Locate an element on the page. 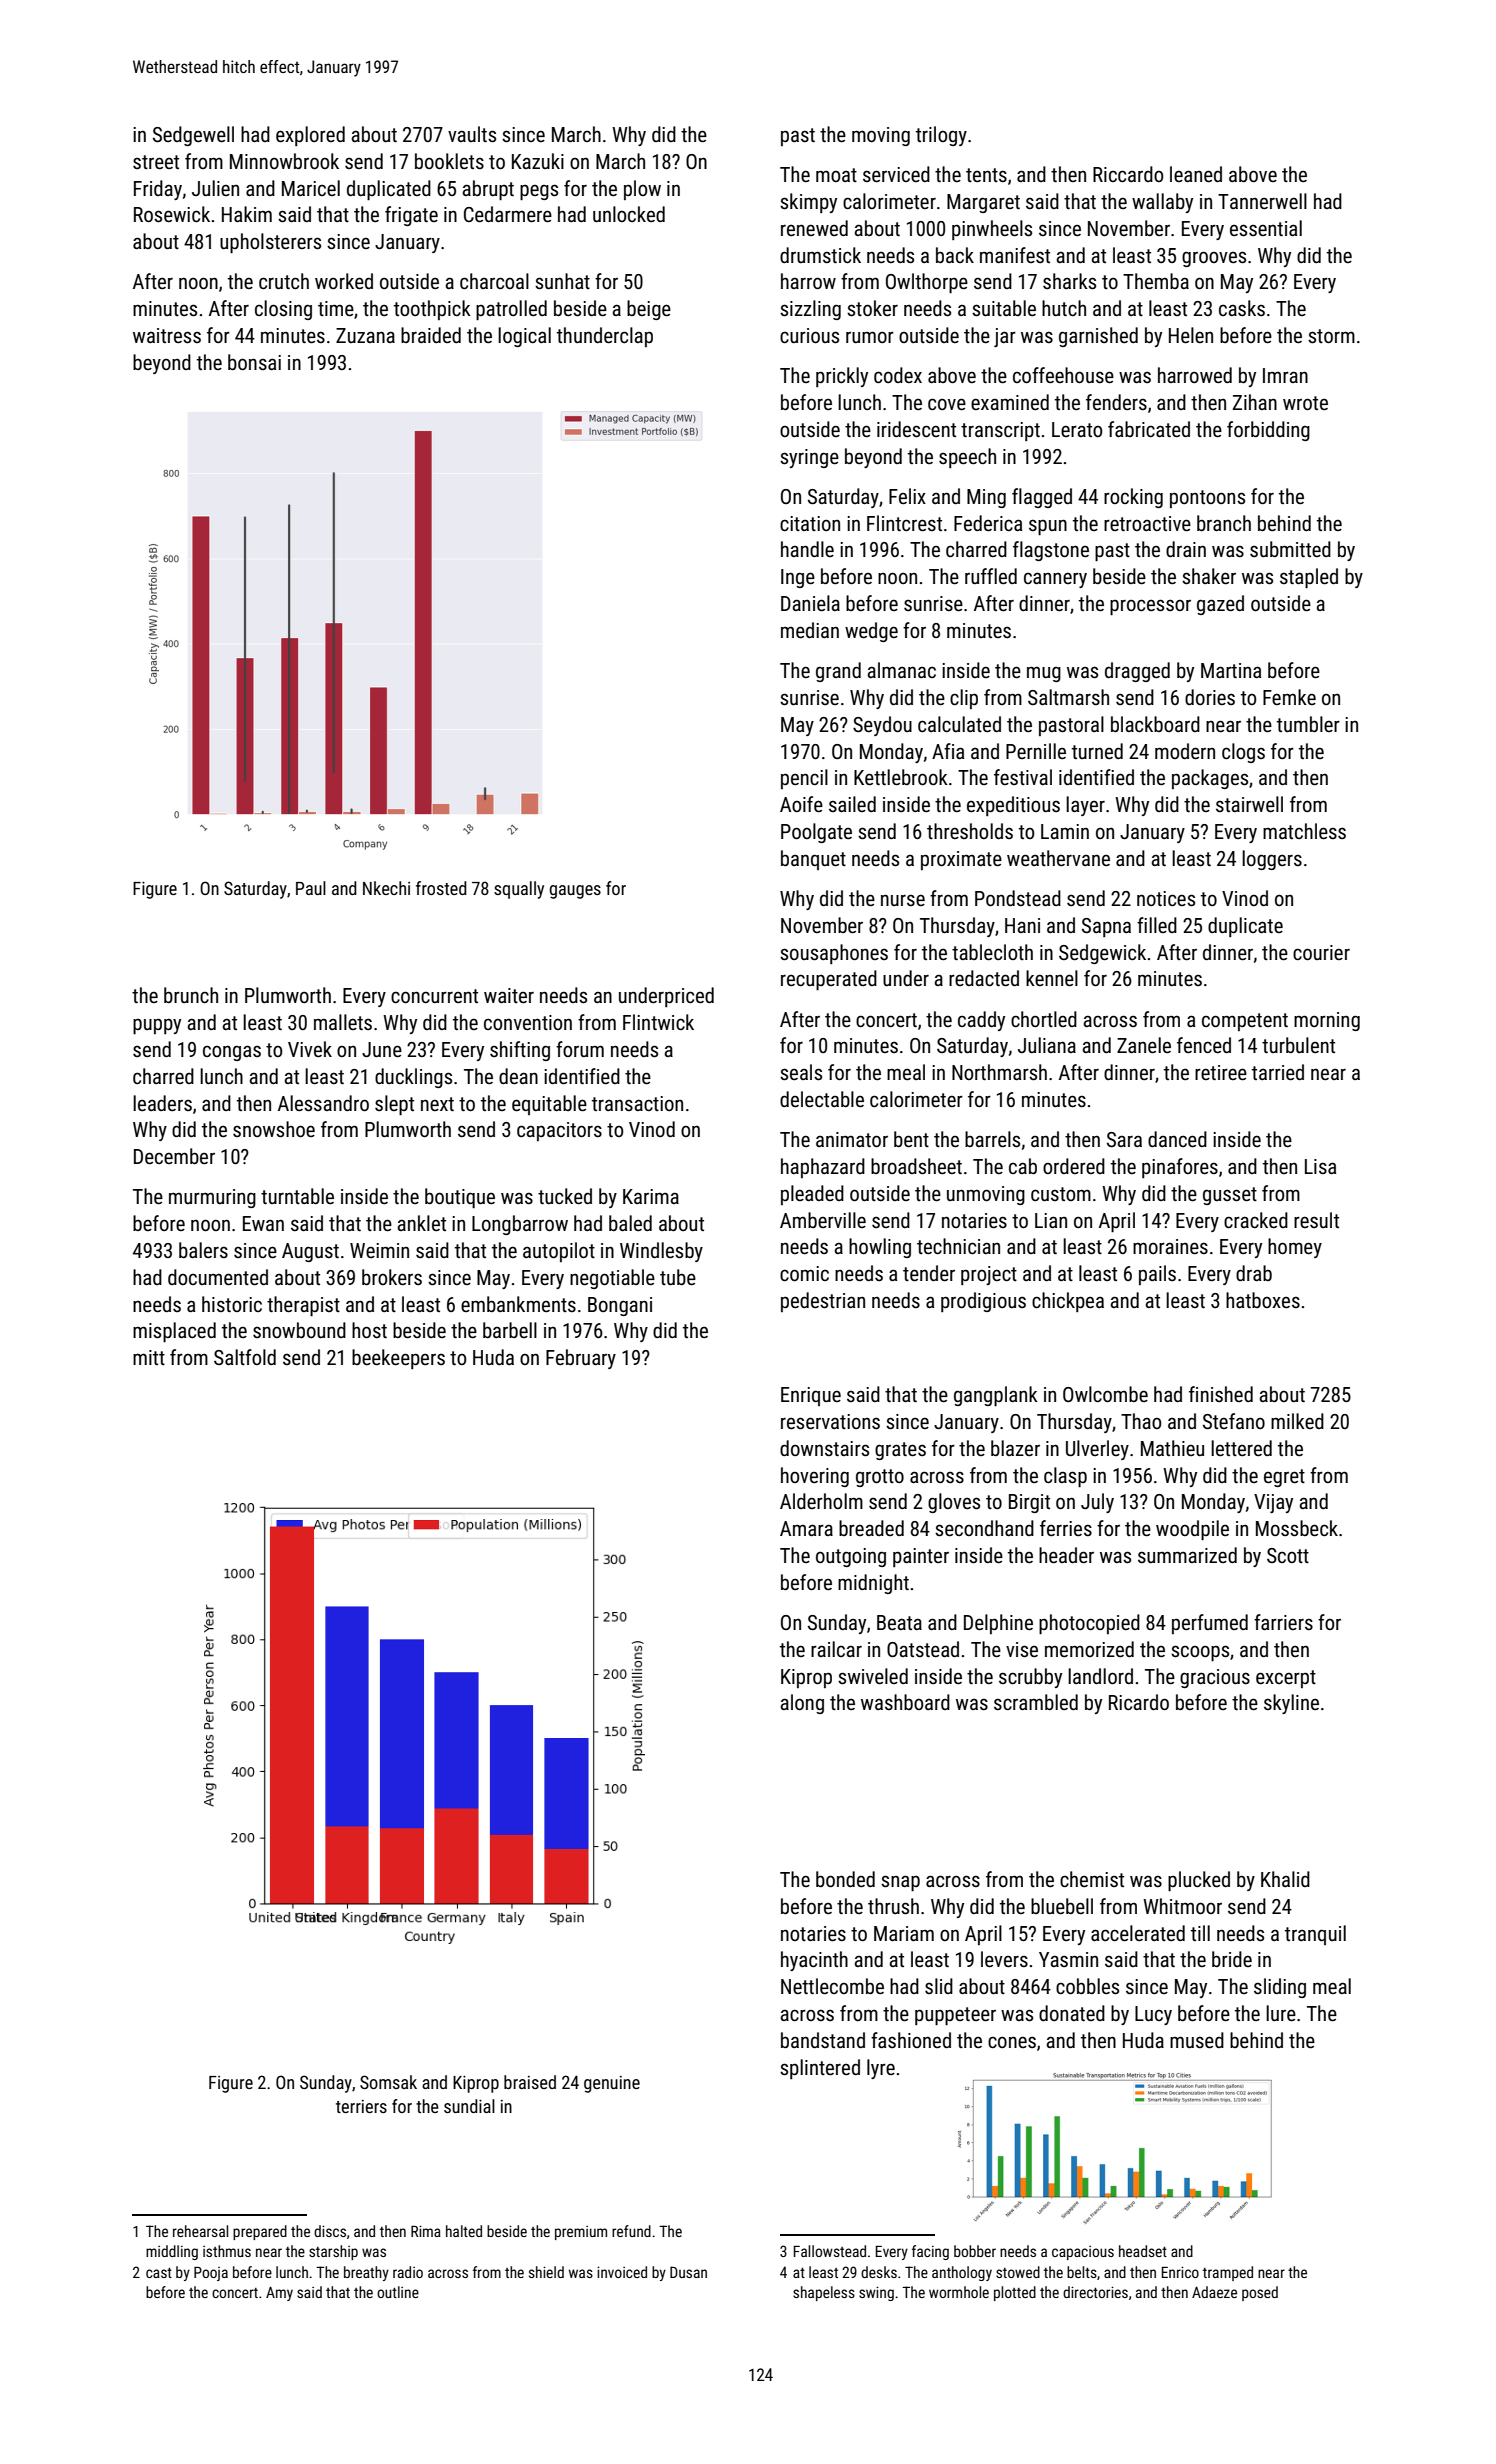  citation is located at coordinates (810, 523).
